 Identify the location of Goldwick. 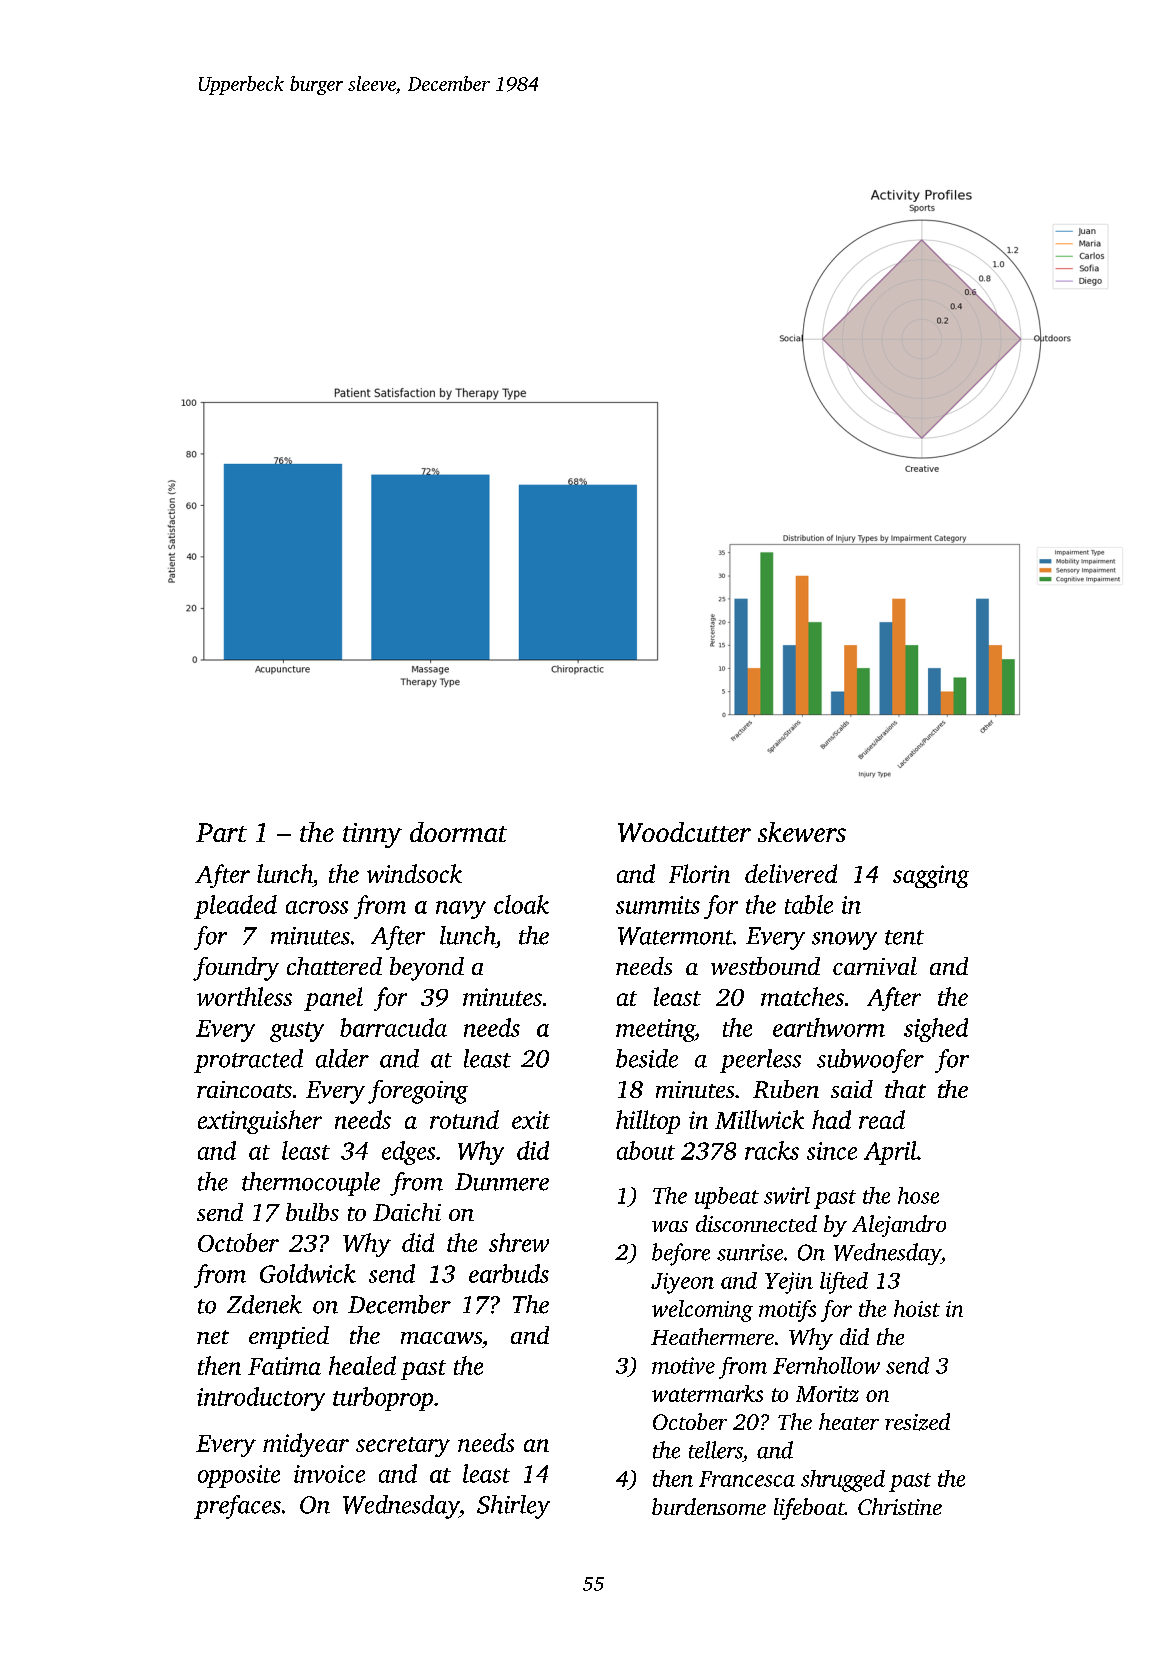
(308, 1273).
